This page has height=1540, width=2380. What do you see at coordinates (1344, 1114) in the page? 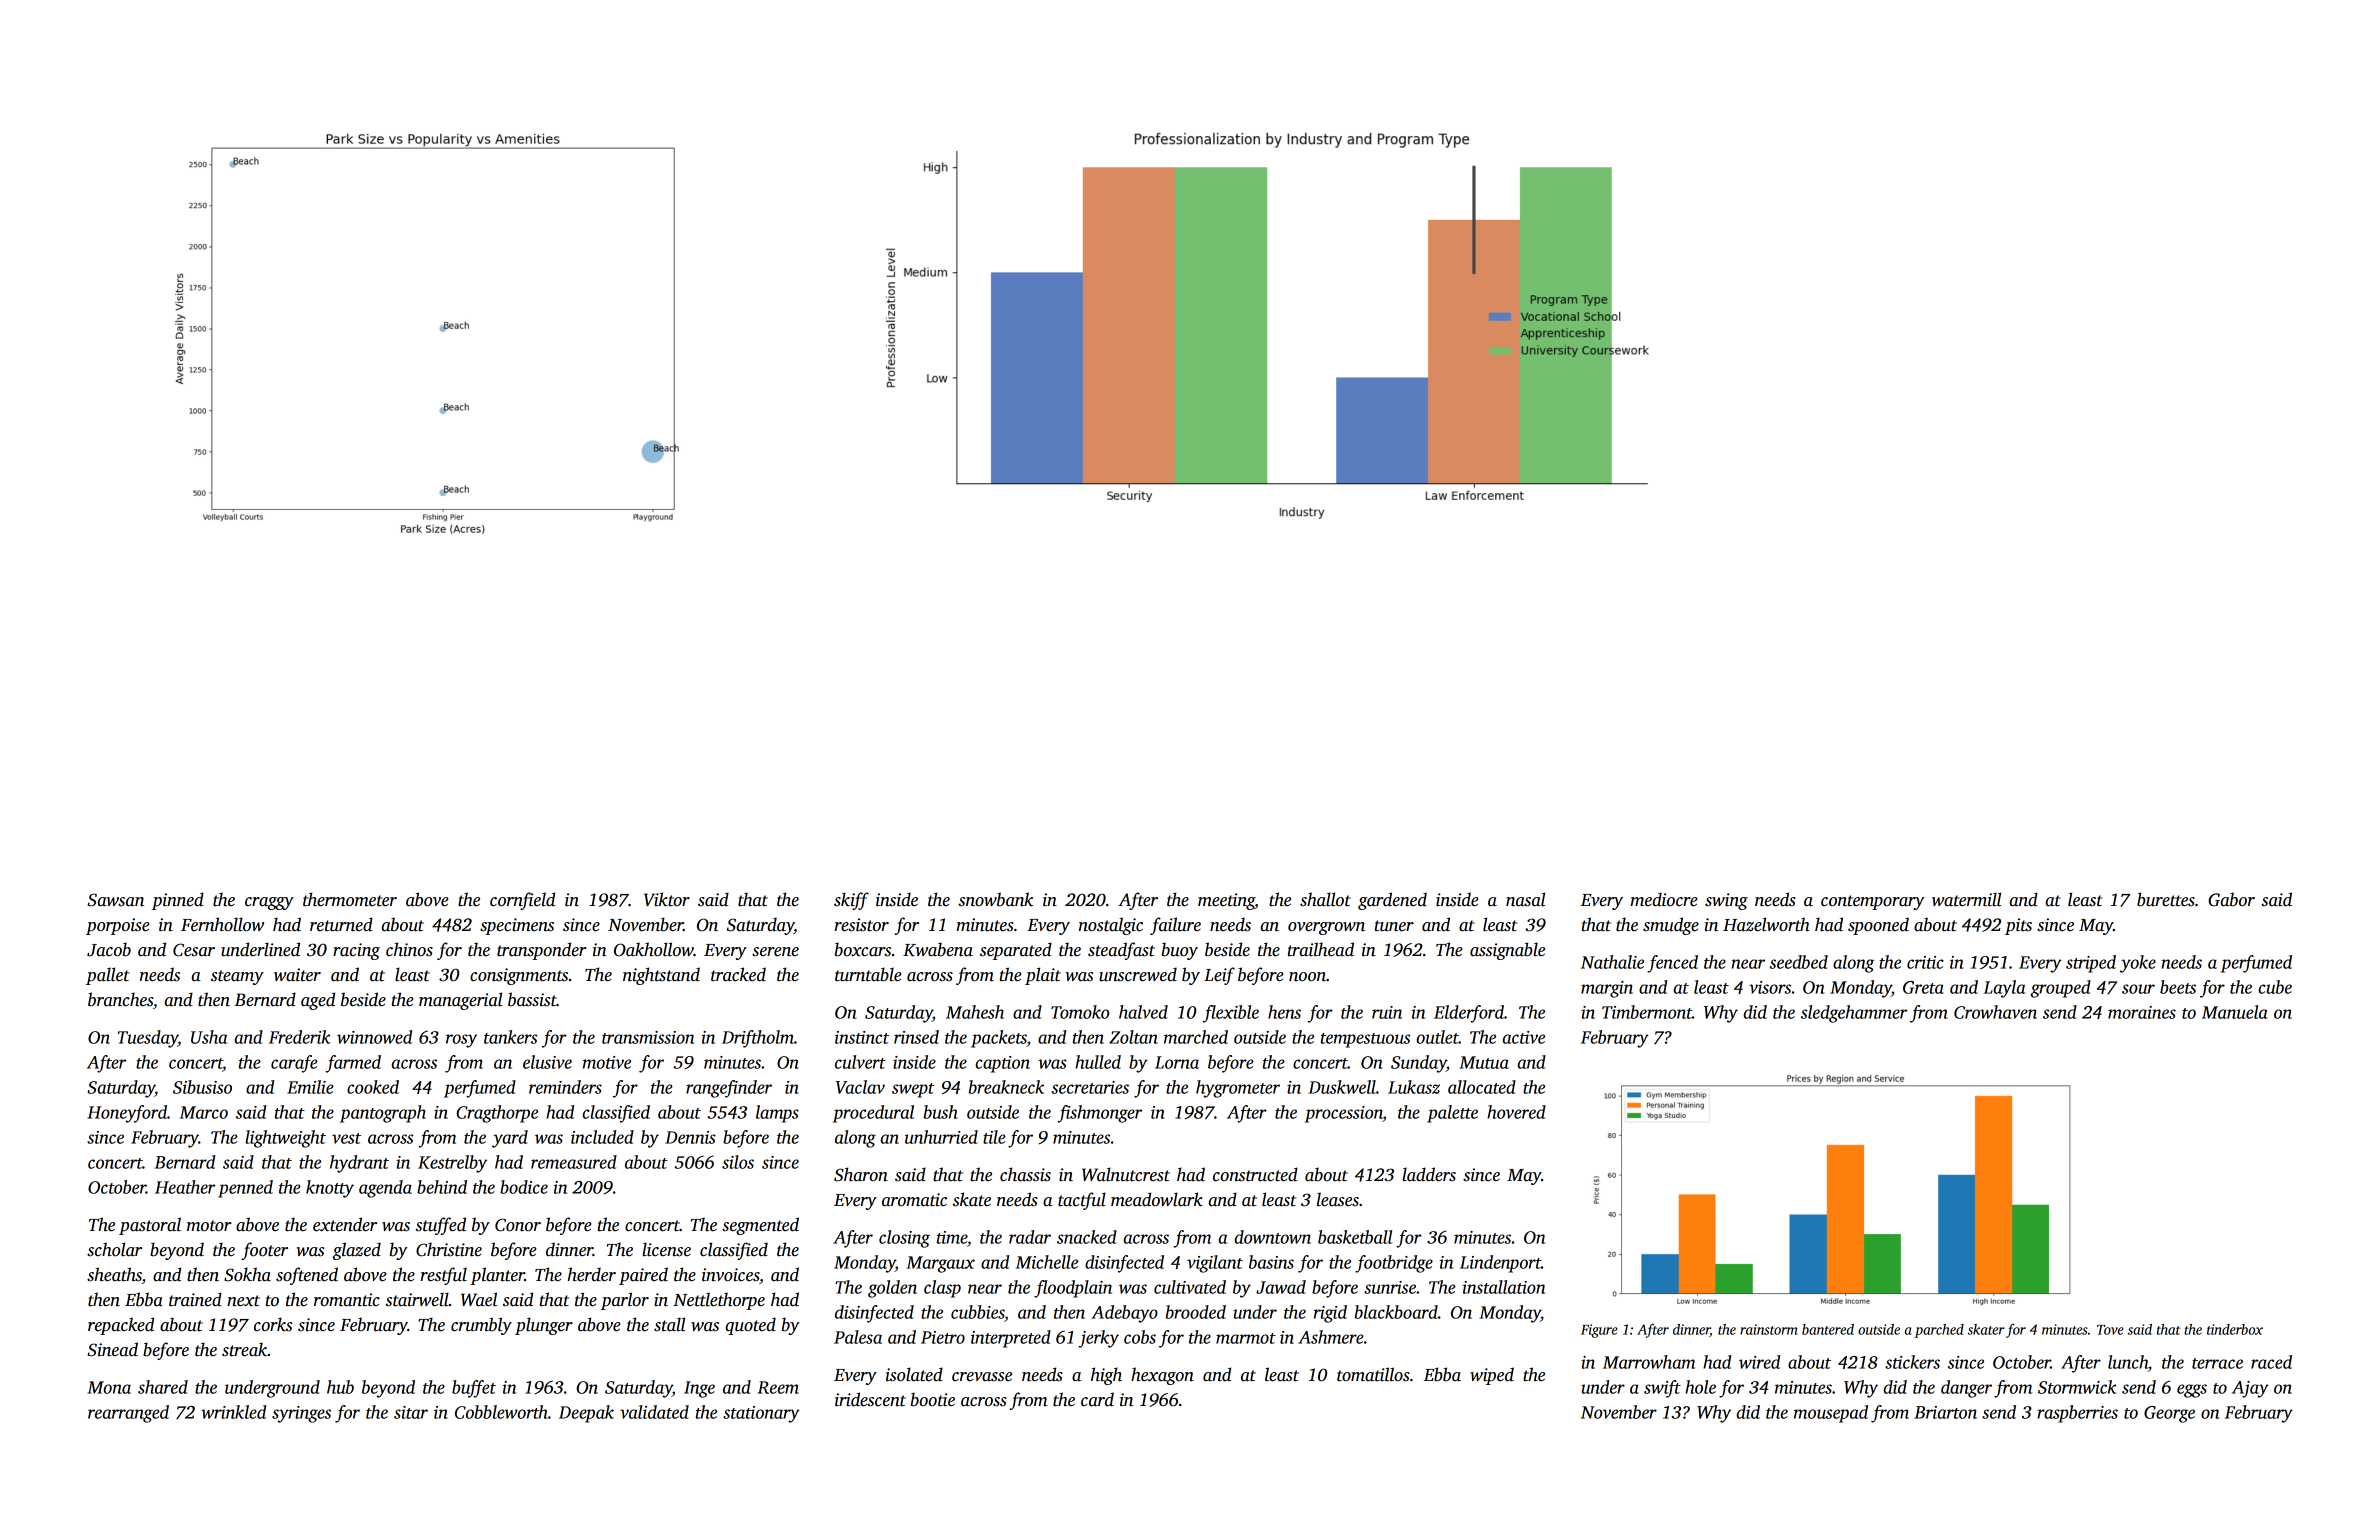
I see `procession` at bounding box center [1344, 1114].
